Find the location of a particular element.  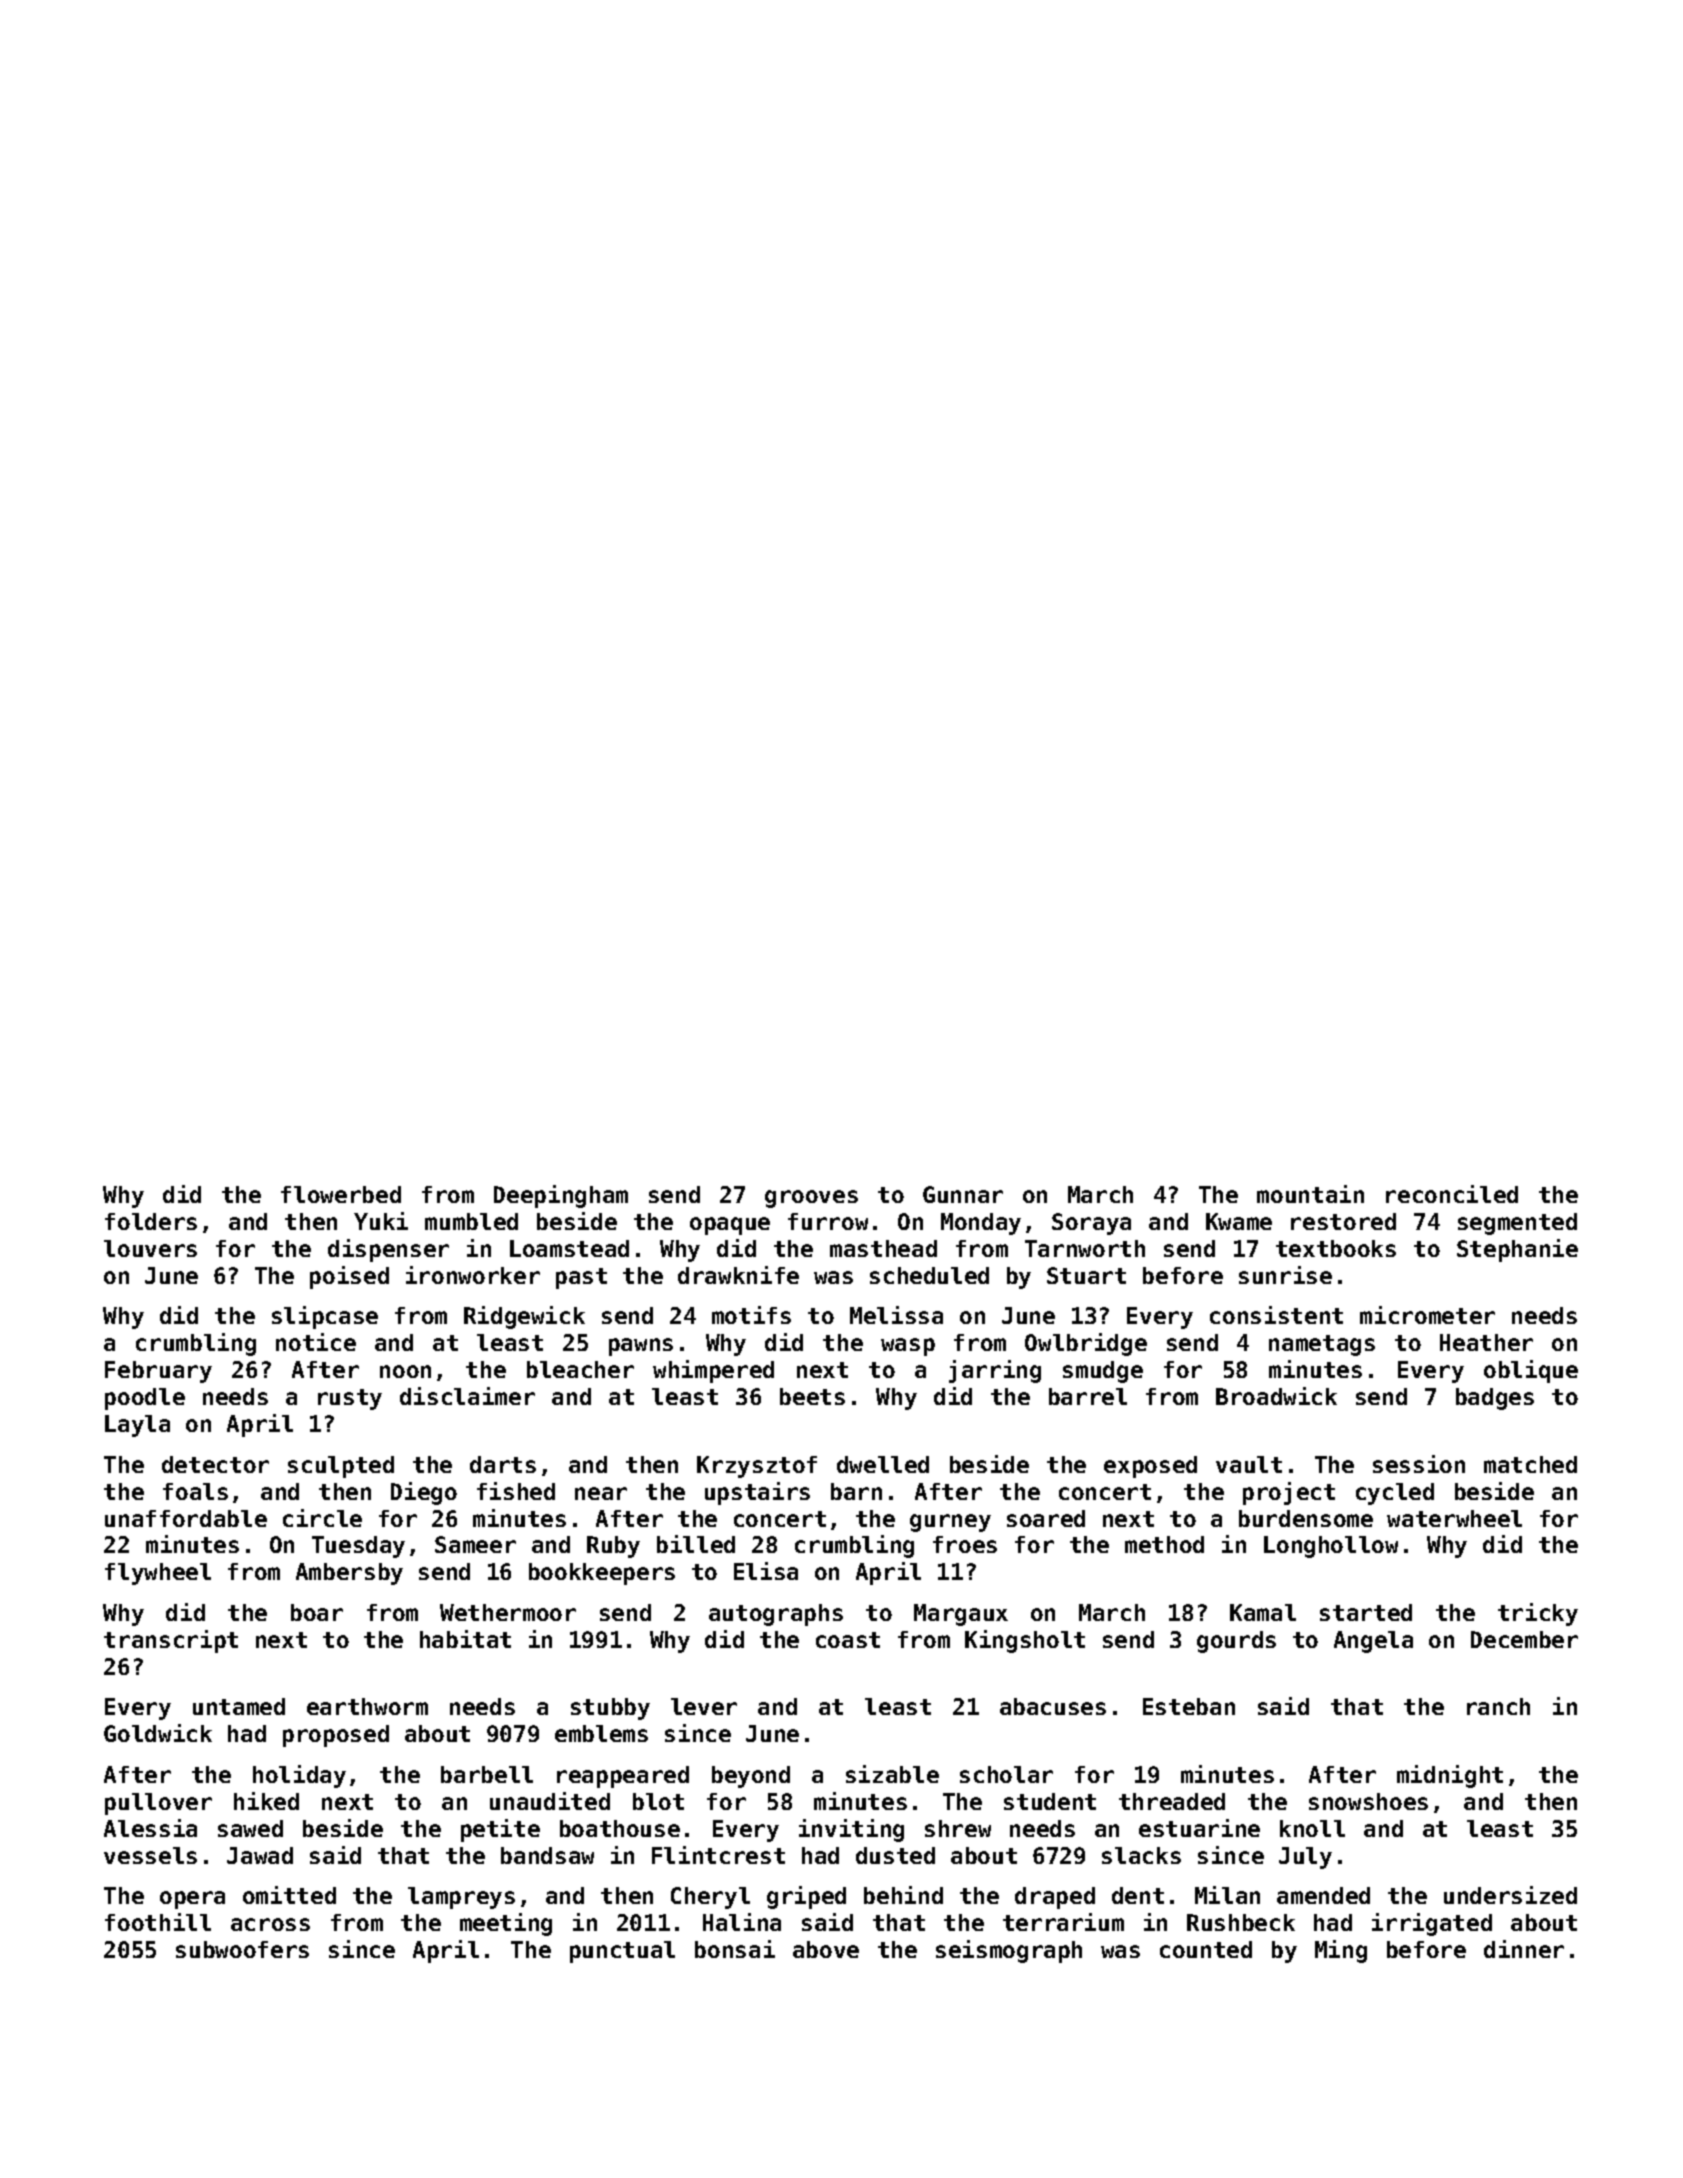

Owlbridge is located at coordinates (1086, 1344).
